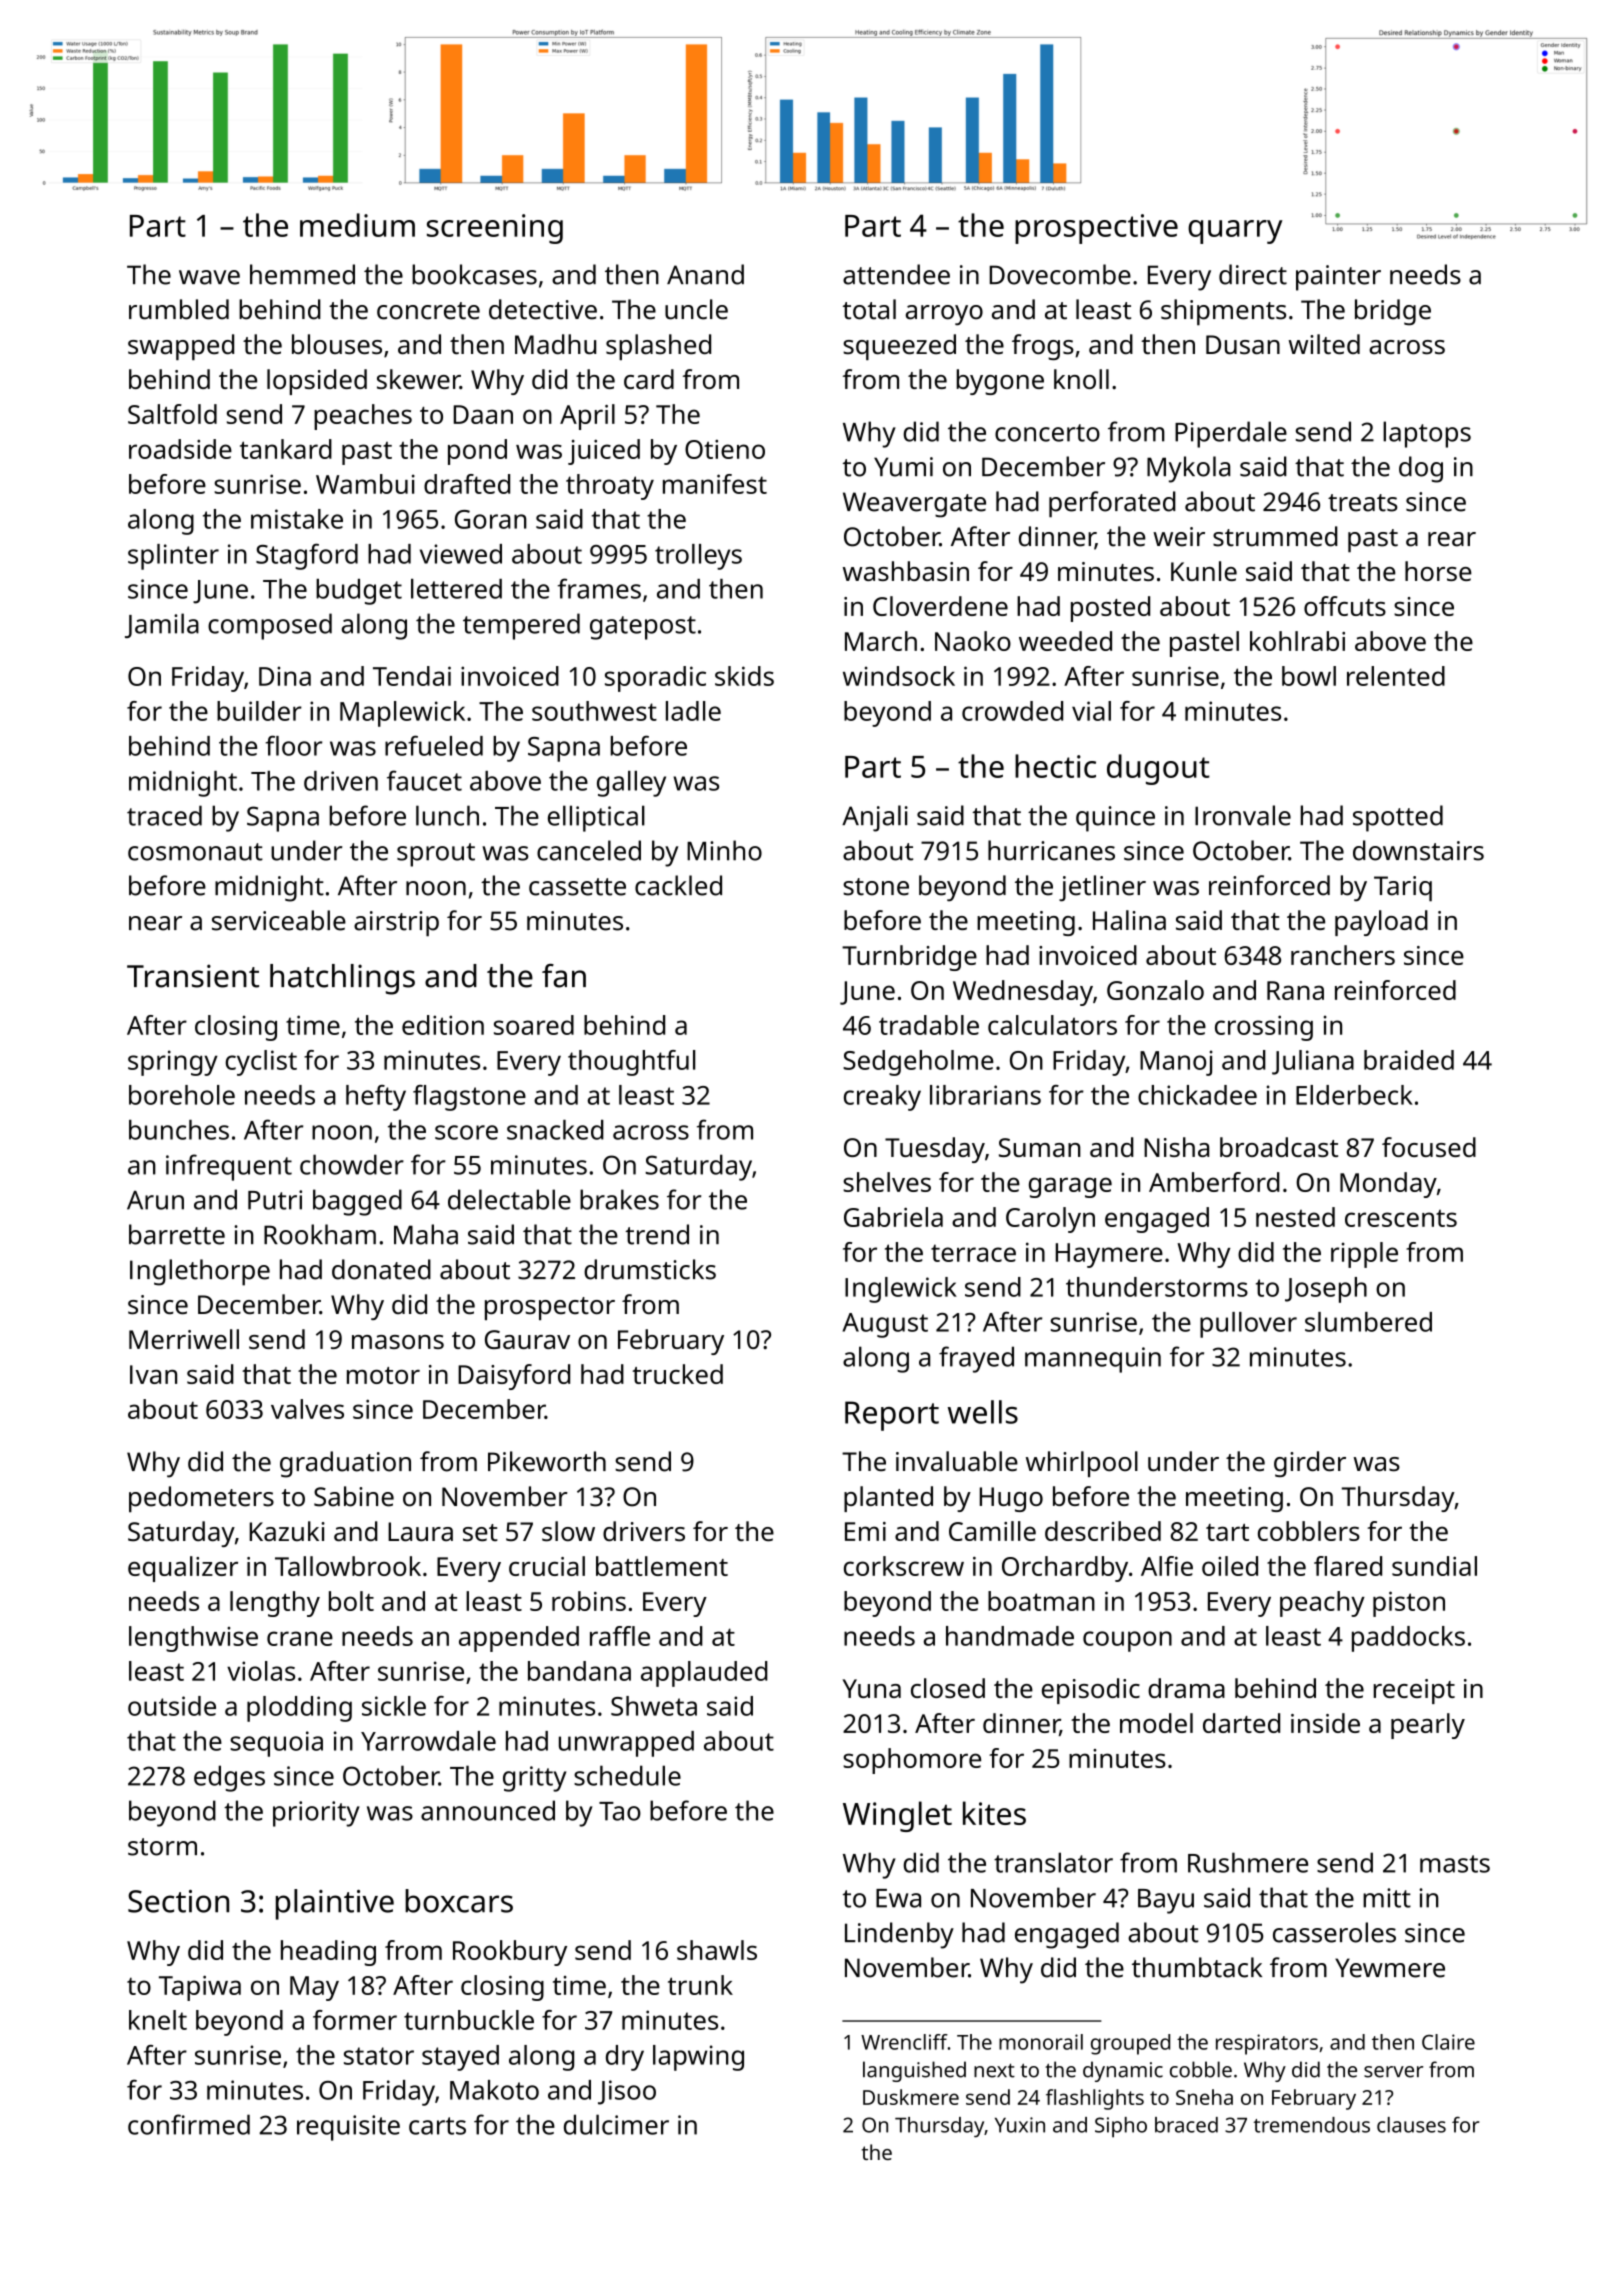 Image resolution: width=1620 pixels, height=2292 pixels. What do you see at coordinates (1409, 1604) in the page?
I see `piston` at bounding box center [1409, 1604].
